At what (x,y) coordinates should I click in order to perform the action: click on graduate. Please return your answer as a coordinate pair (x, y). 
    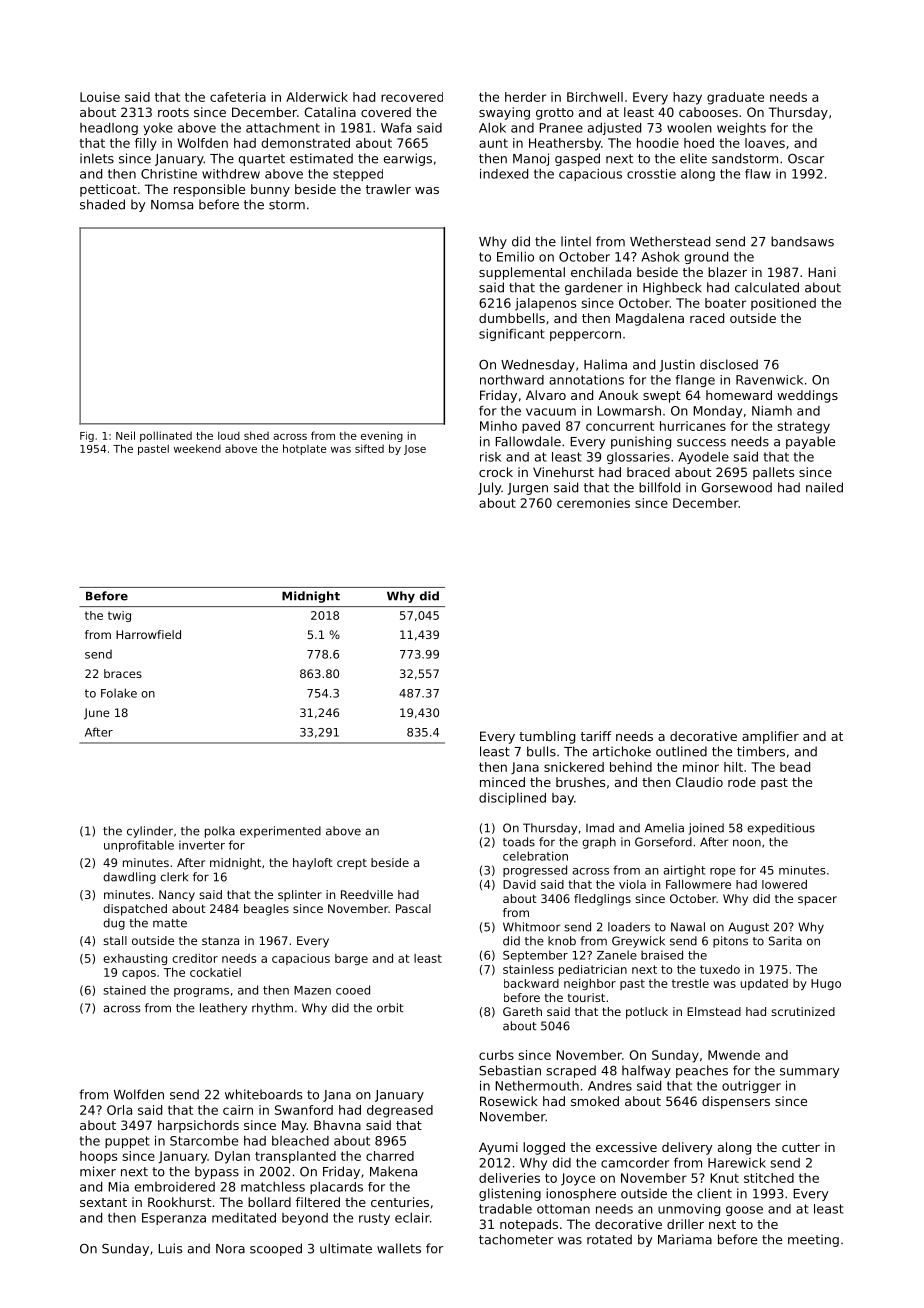
    Looking at the image, I should click on (735, 98).
